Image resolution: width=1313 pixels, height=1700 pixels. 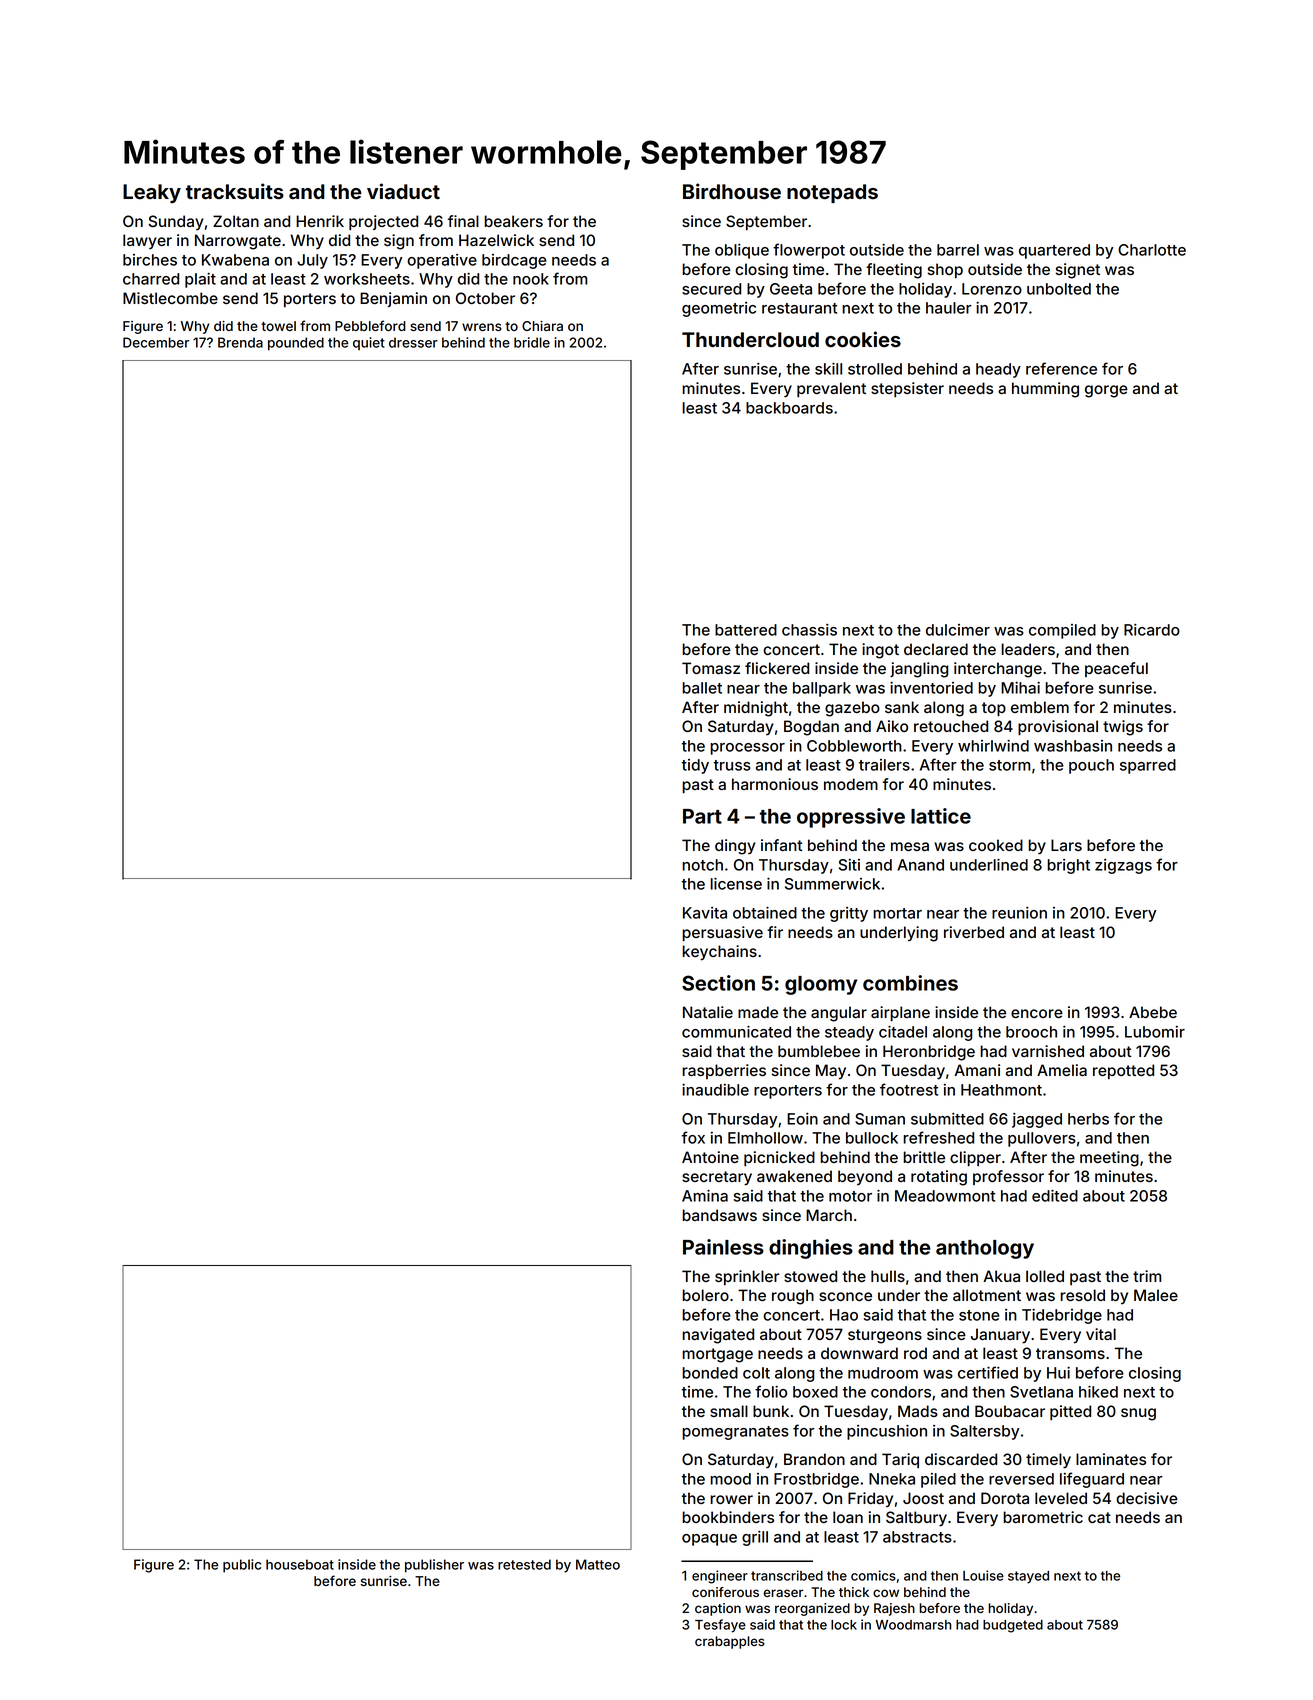 I want to click on Matteo, so click(x=598, y=1564).
